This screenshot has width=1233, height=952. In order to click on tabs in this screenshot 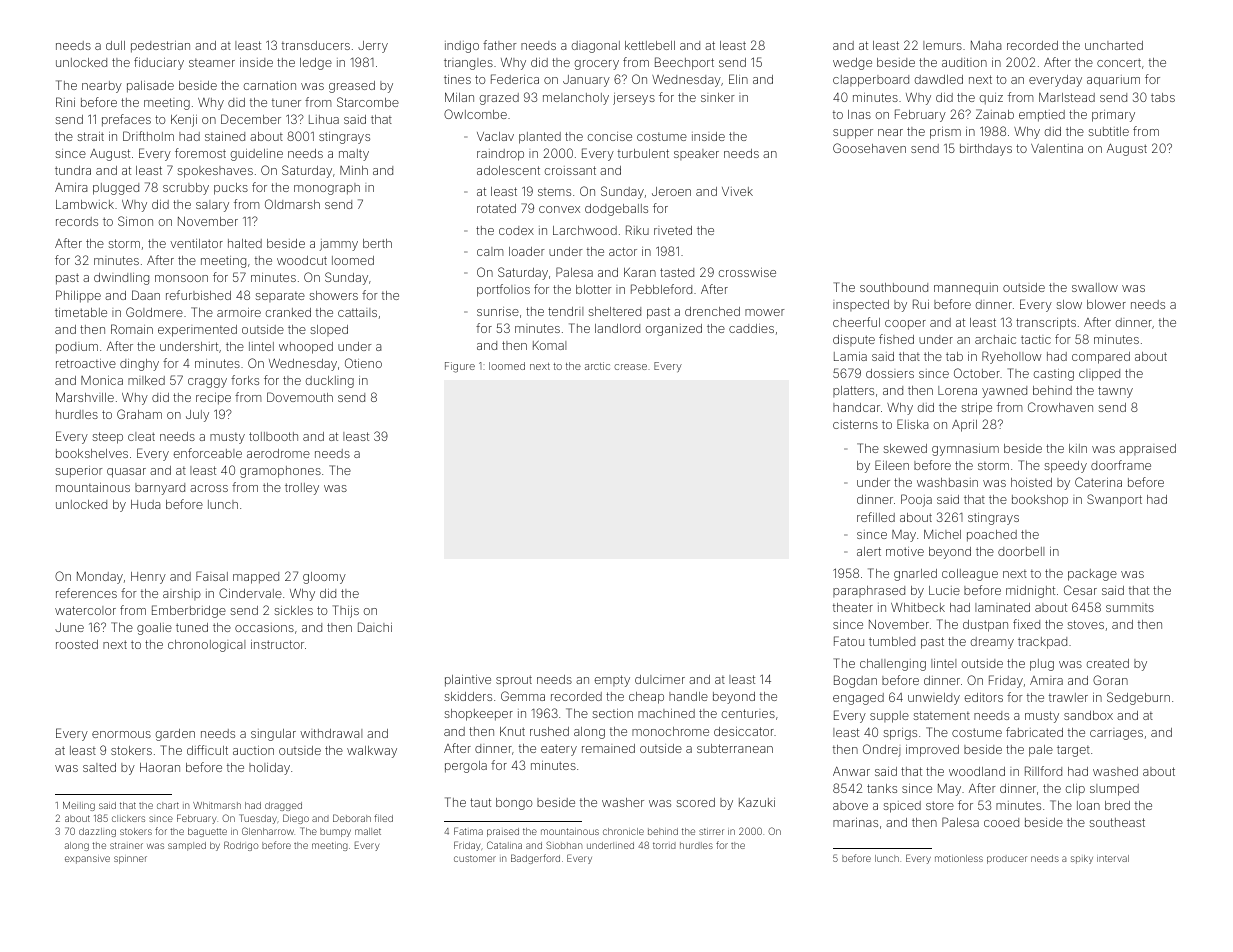, I will do `click(1163, 97)`.
